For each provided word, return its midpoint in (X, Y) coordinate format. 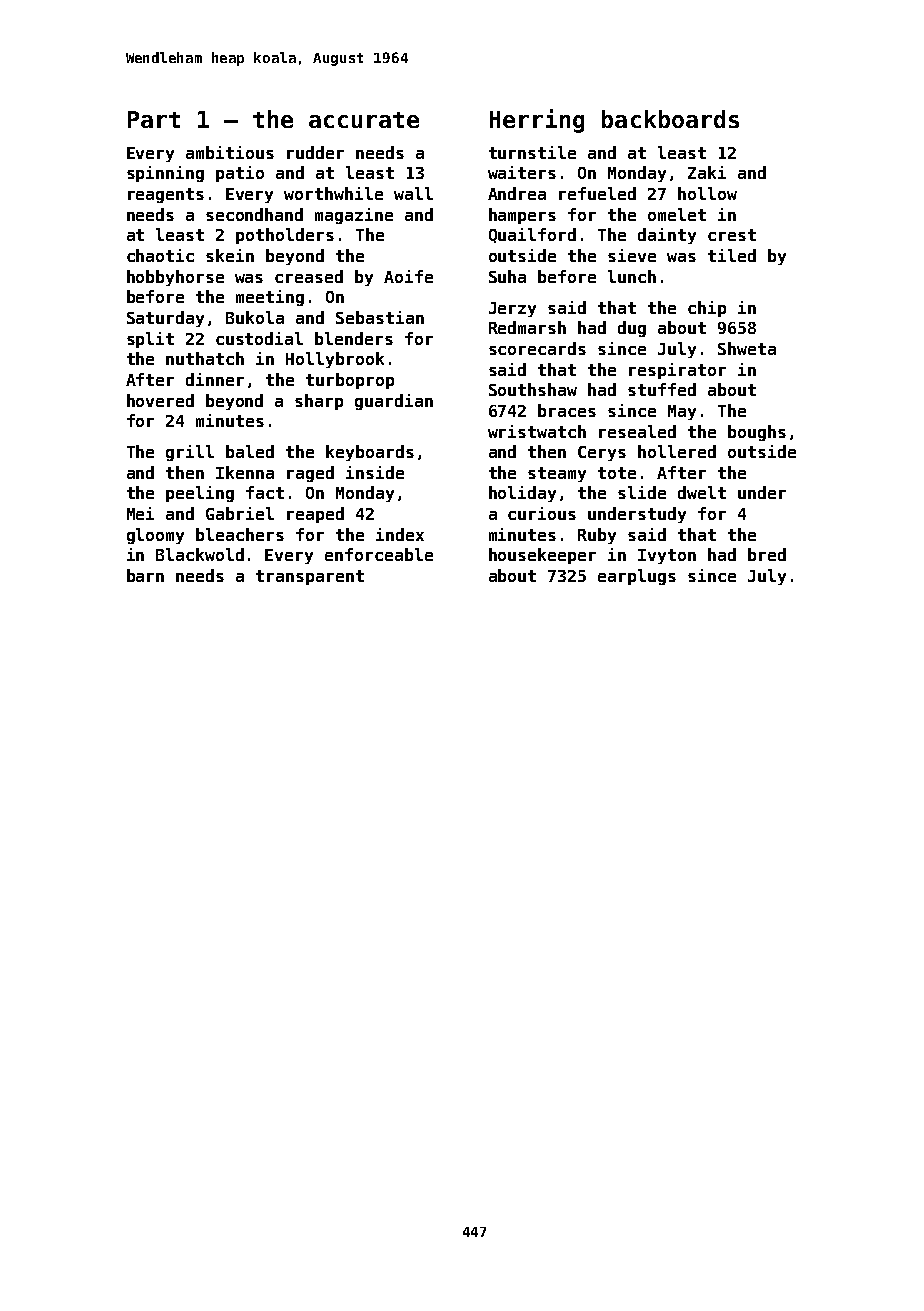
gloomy (155, 536)
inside (375, 472)
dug (632, 329)
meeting (270, 298)
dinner (215, 379)
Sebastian (380, 317)
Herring (537, 121)
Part (154, 119)
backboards (670, 119)
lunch (632, 276)
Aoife (408, 276)
